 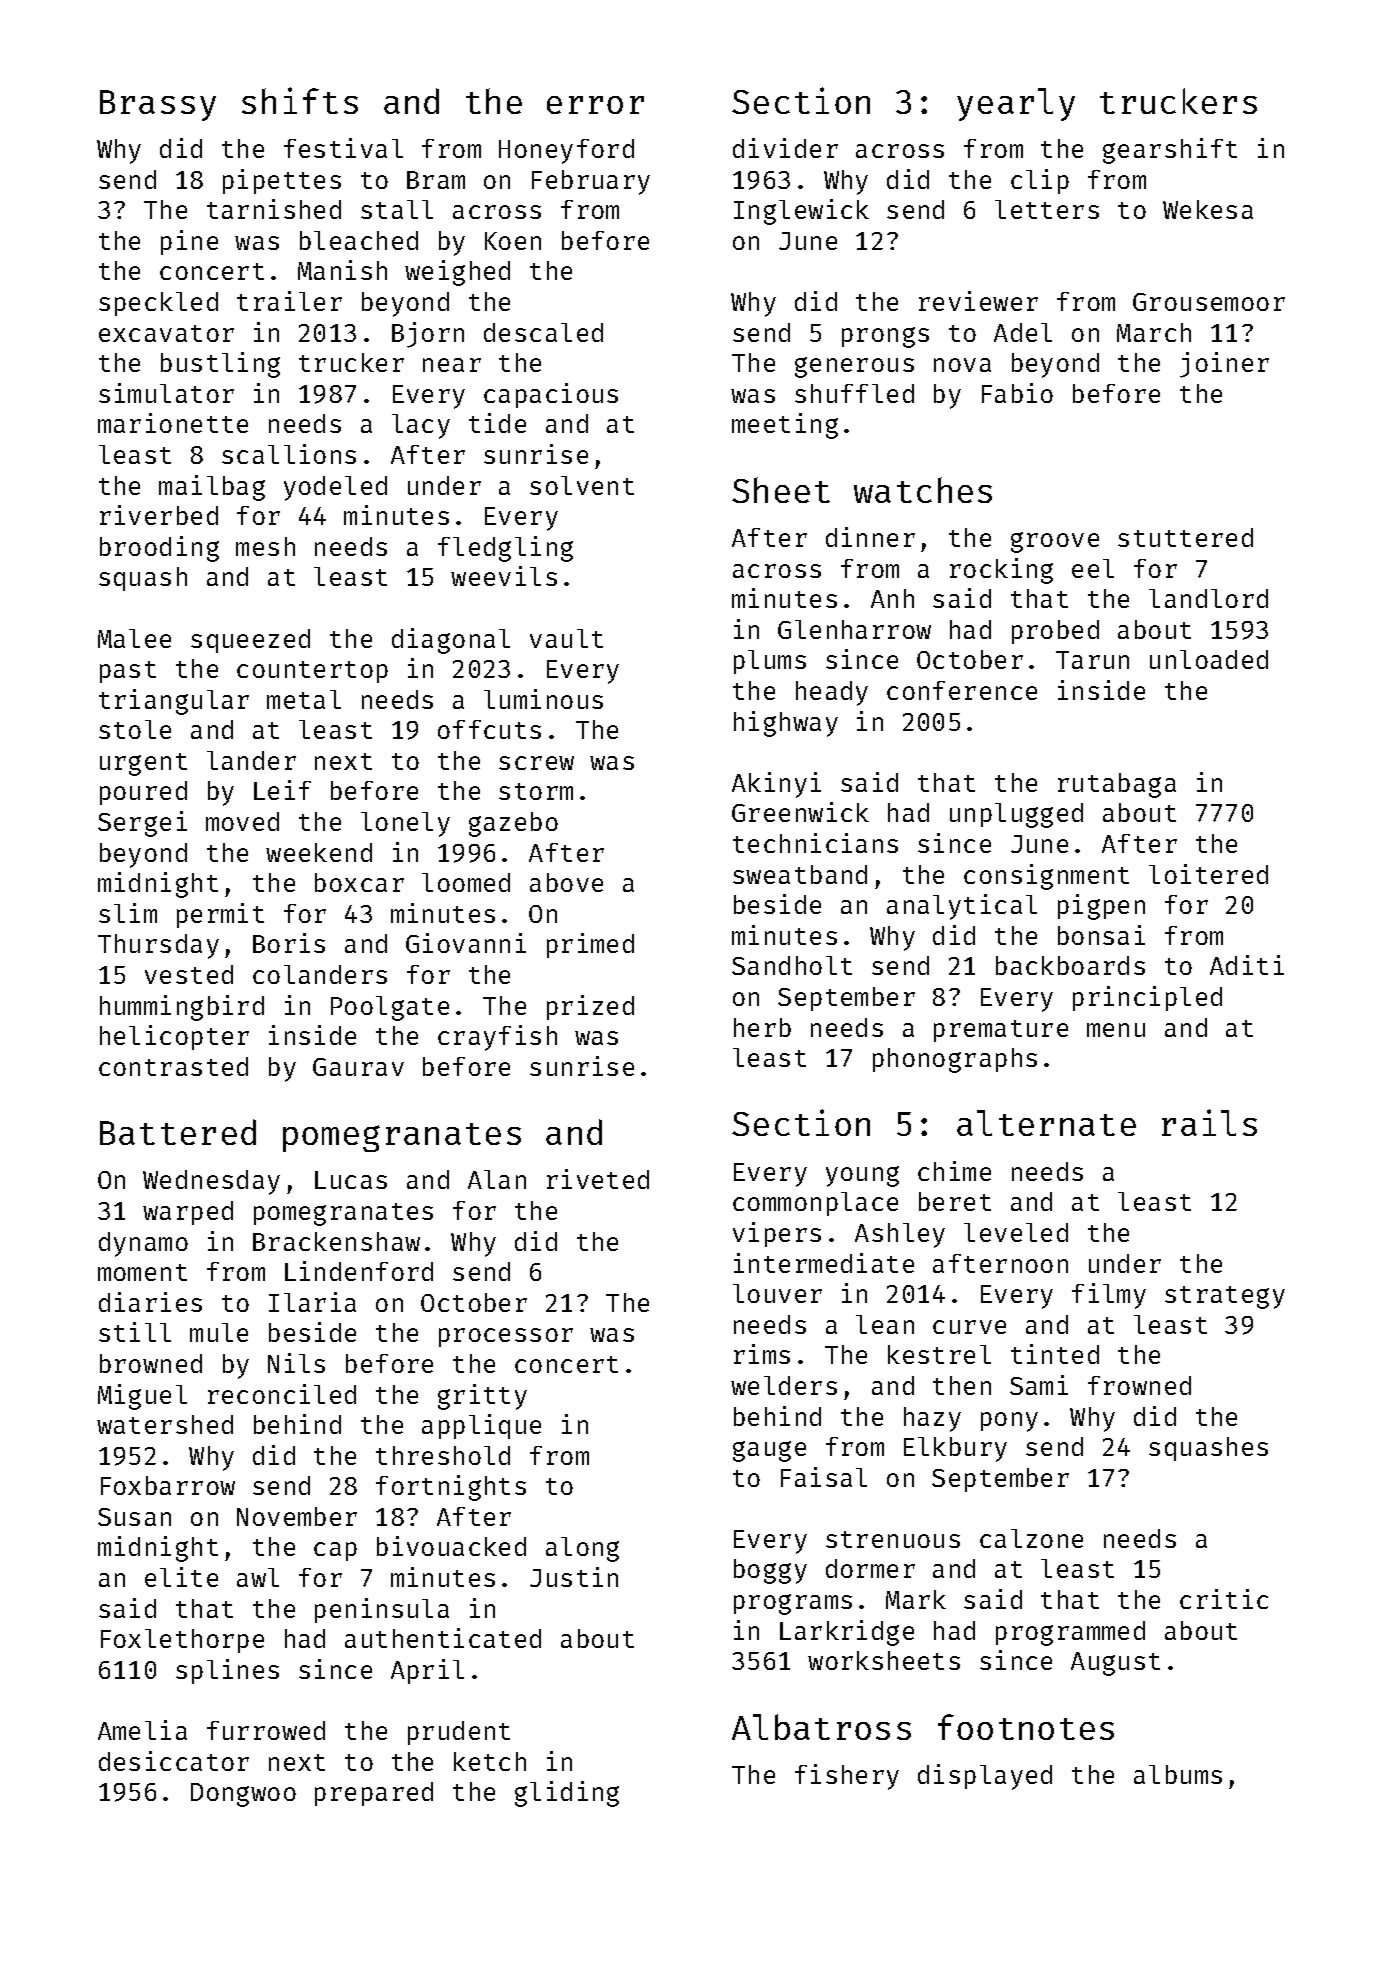 I want to click on leveled, so click(x=1016, y=1232).
